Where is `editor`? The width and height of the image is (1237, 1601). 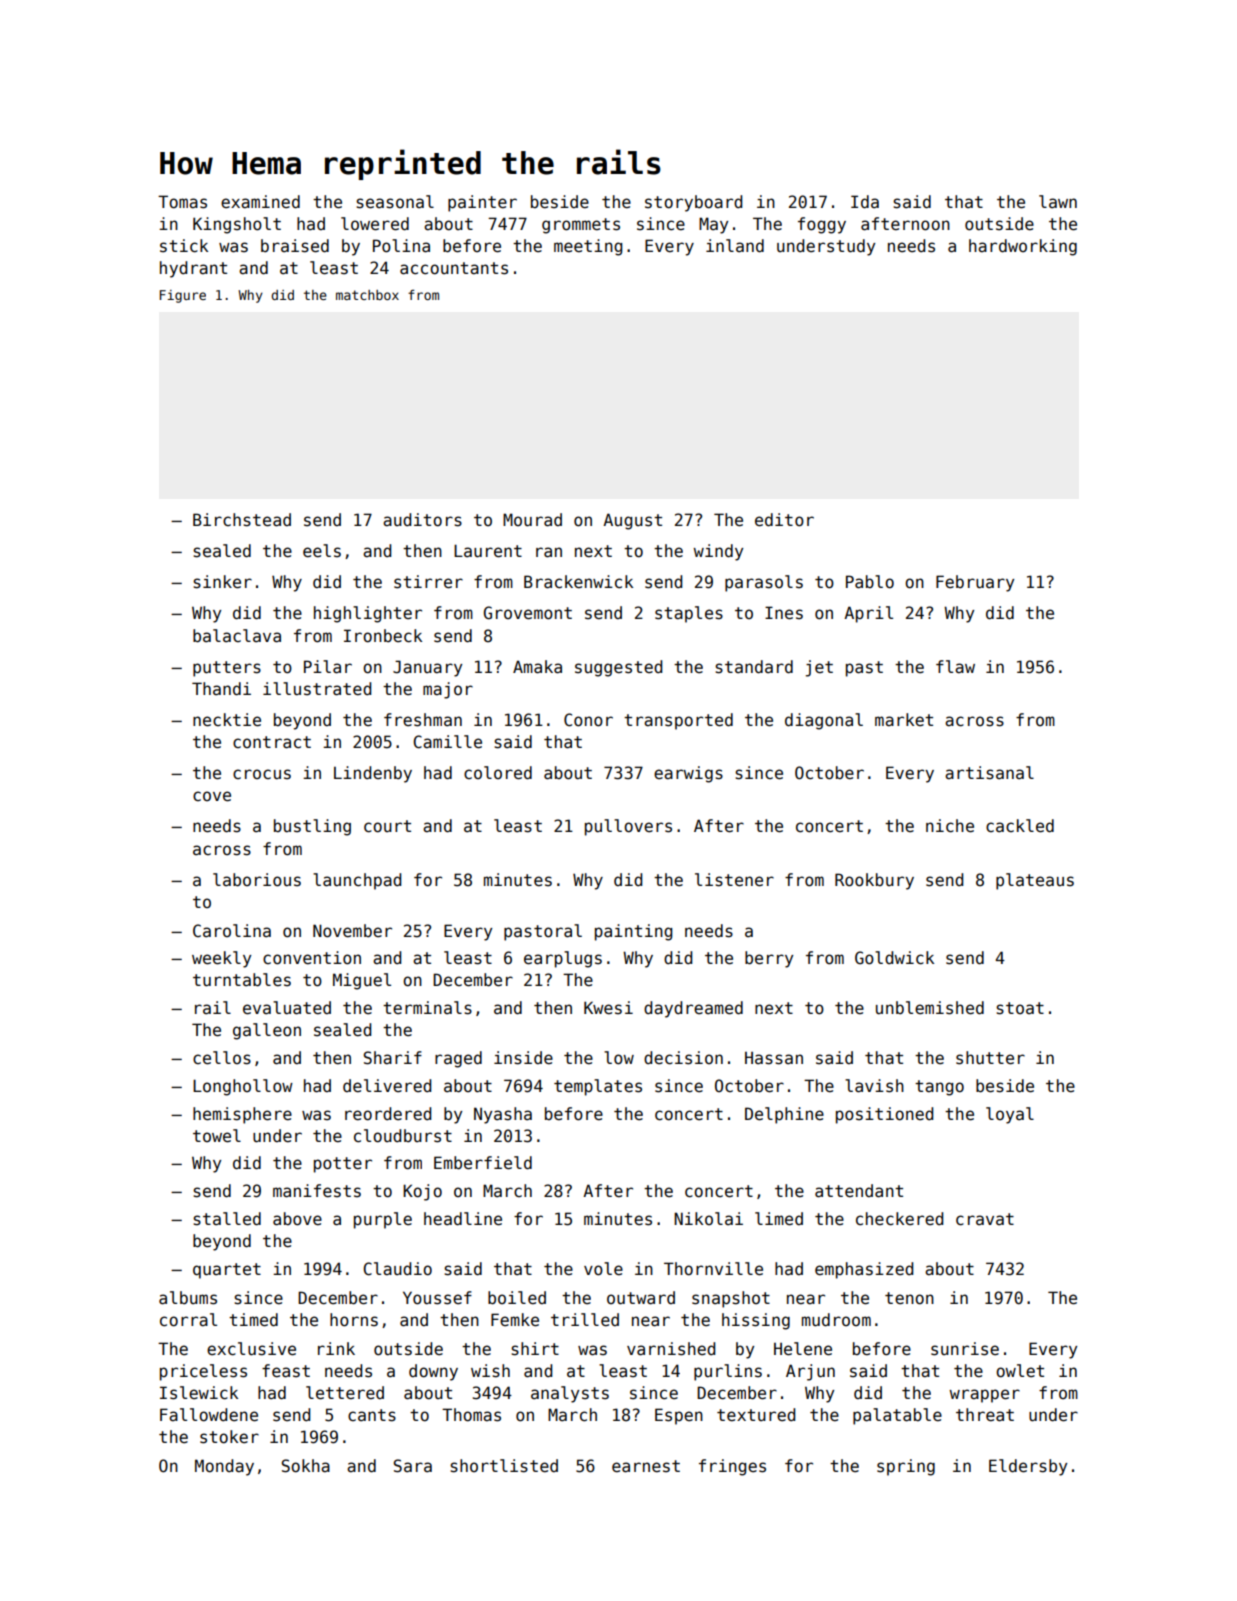
editor is located at coordinates (784, 520).
